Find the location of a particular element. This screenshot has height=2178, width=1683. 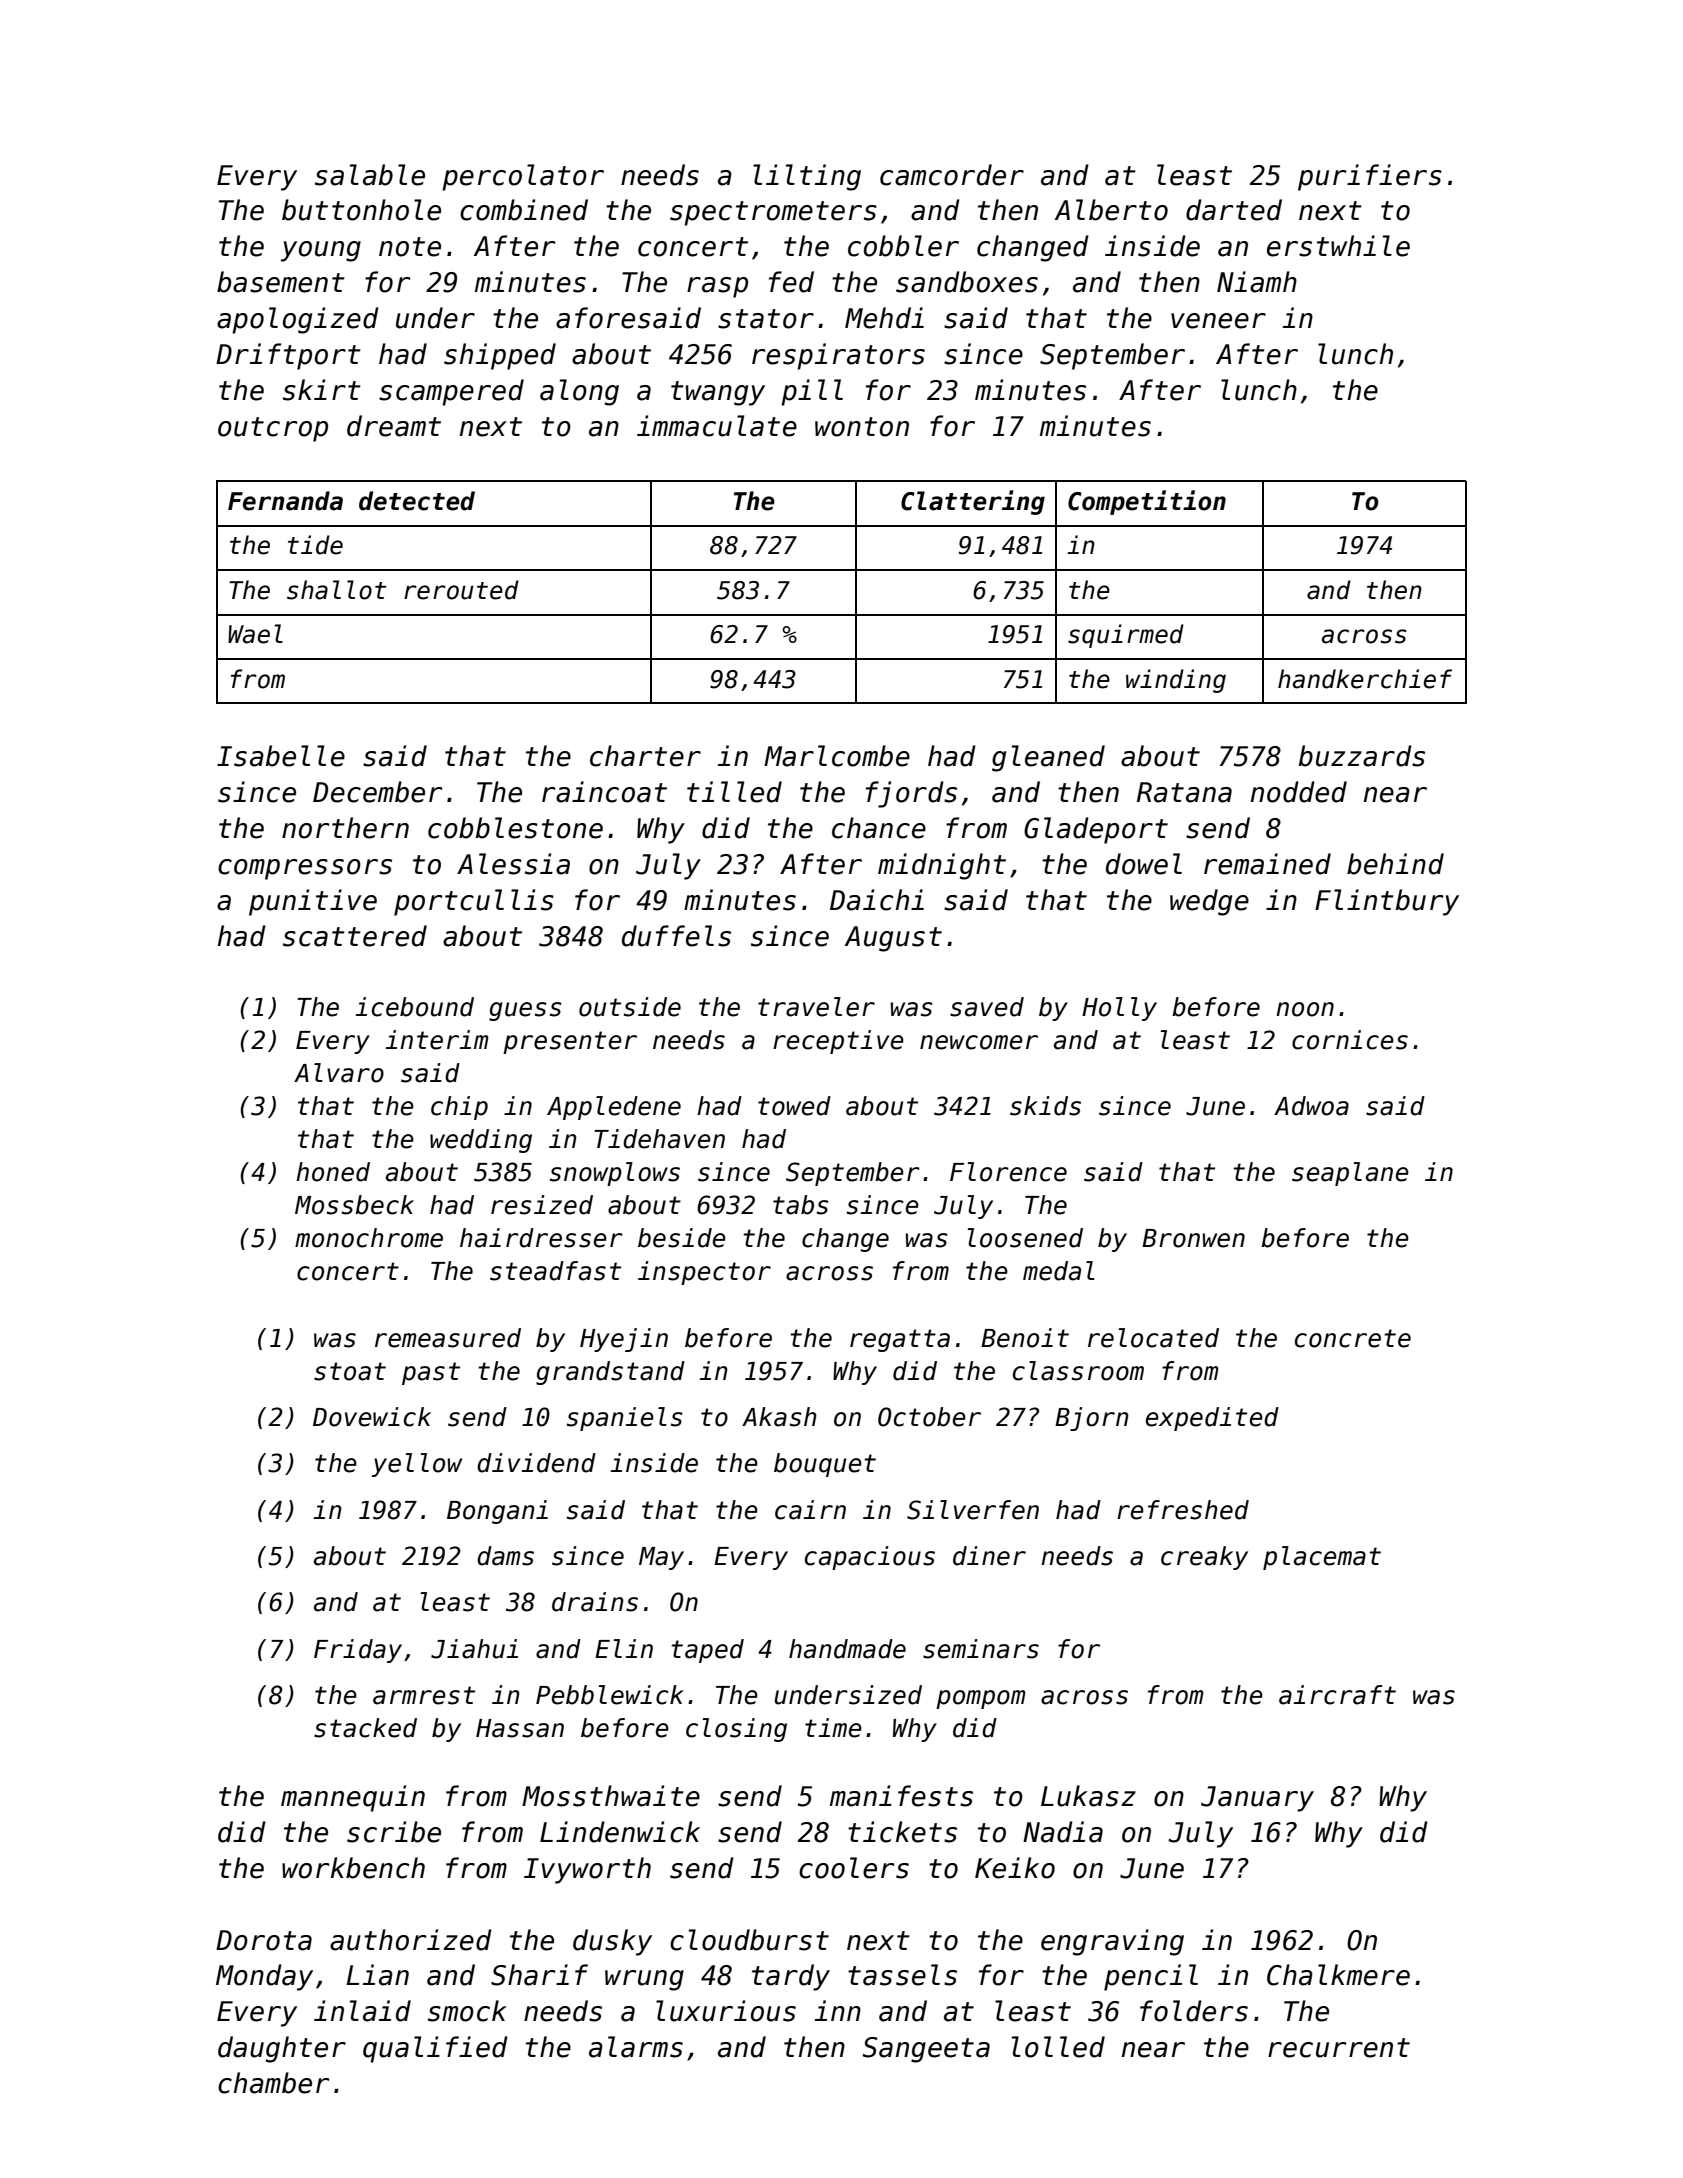

concrete is located at coordinates (1353, 1338).
